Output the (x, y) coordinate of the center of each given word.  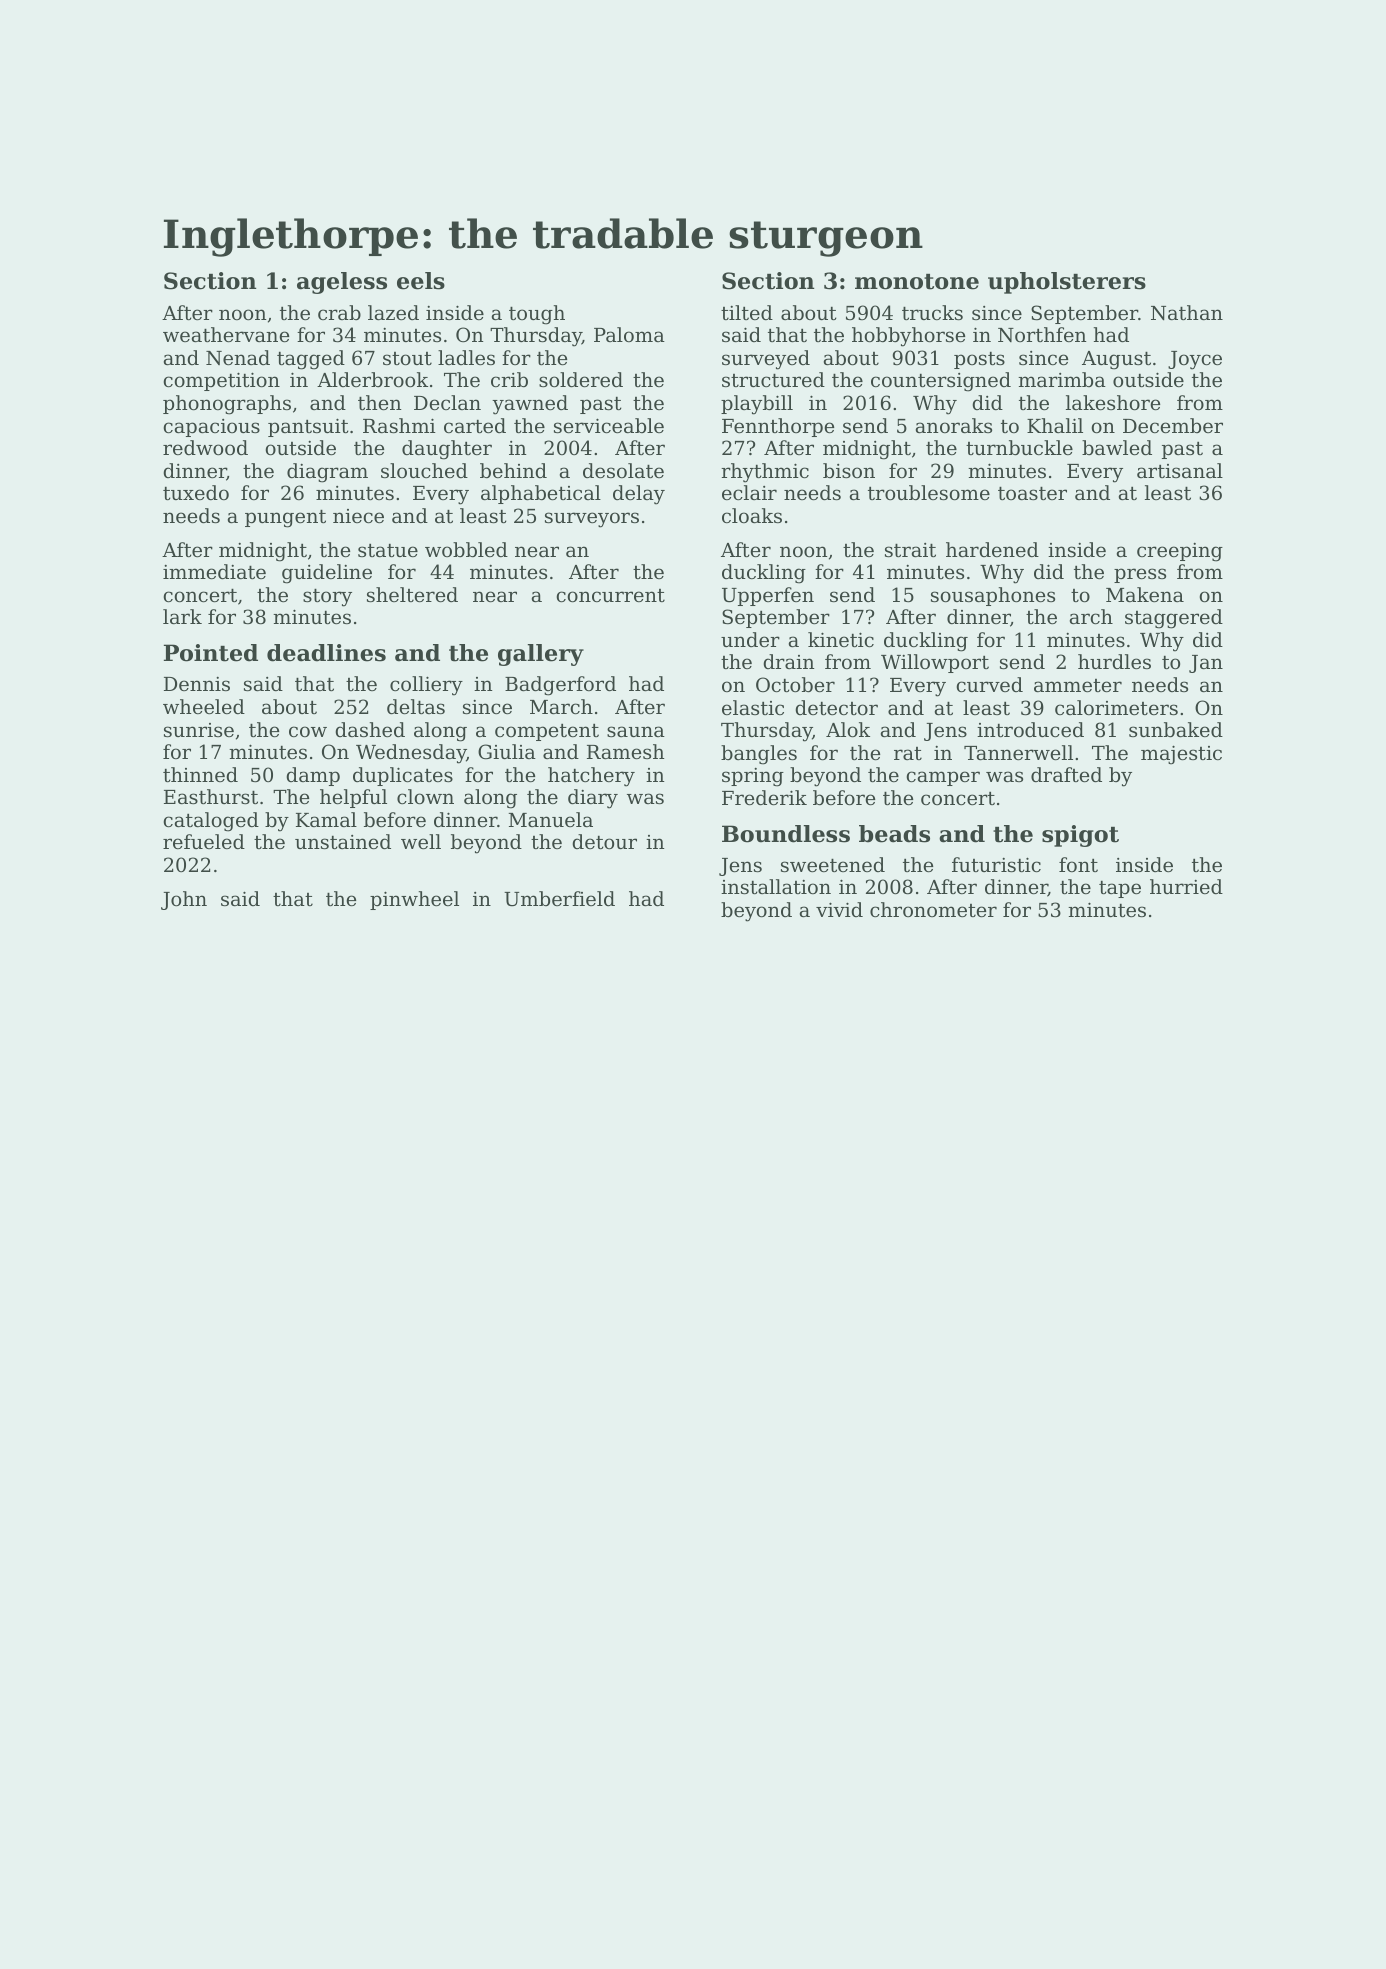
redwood (205, 447)
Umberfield (559, 898)
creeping (1180, 552)
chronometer (933, 909)
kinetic (841, 639)
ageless (342, 283)
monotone (917, 282)
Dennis (197, 684)
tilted (747, 312)
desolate (623, 470)
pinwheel (414, 900)
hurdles (1114, 661)
